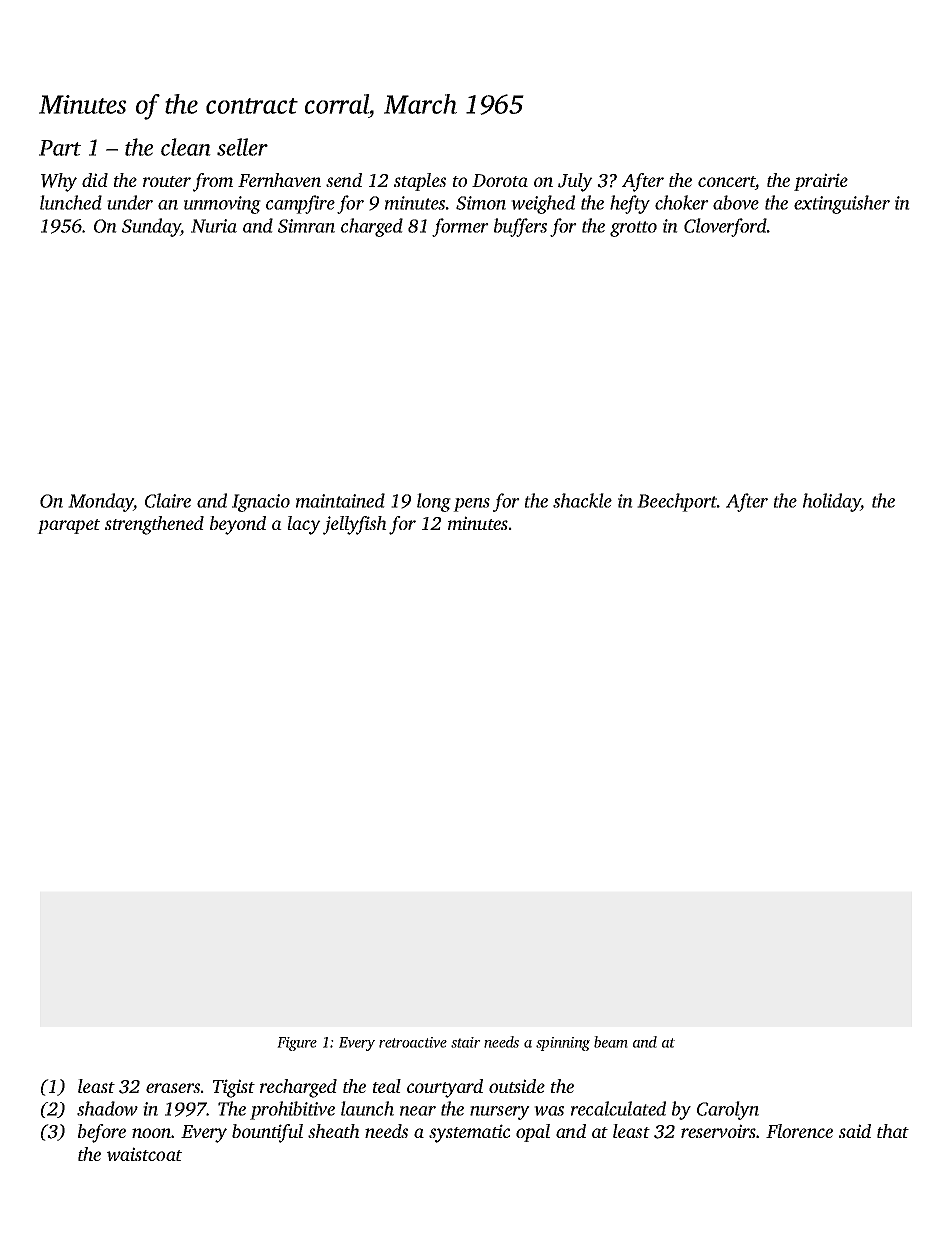 Image resolution: width=952 pixels, height=1233 pixels. I want to click on strengthened, so click(154, 525).
